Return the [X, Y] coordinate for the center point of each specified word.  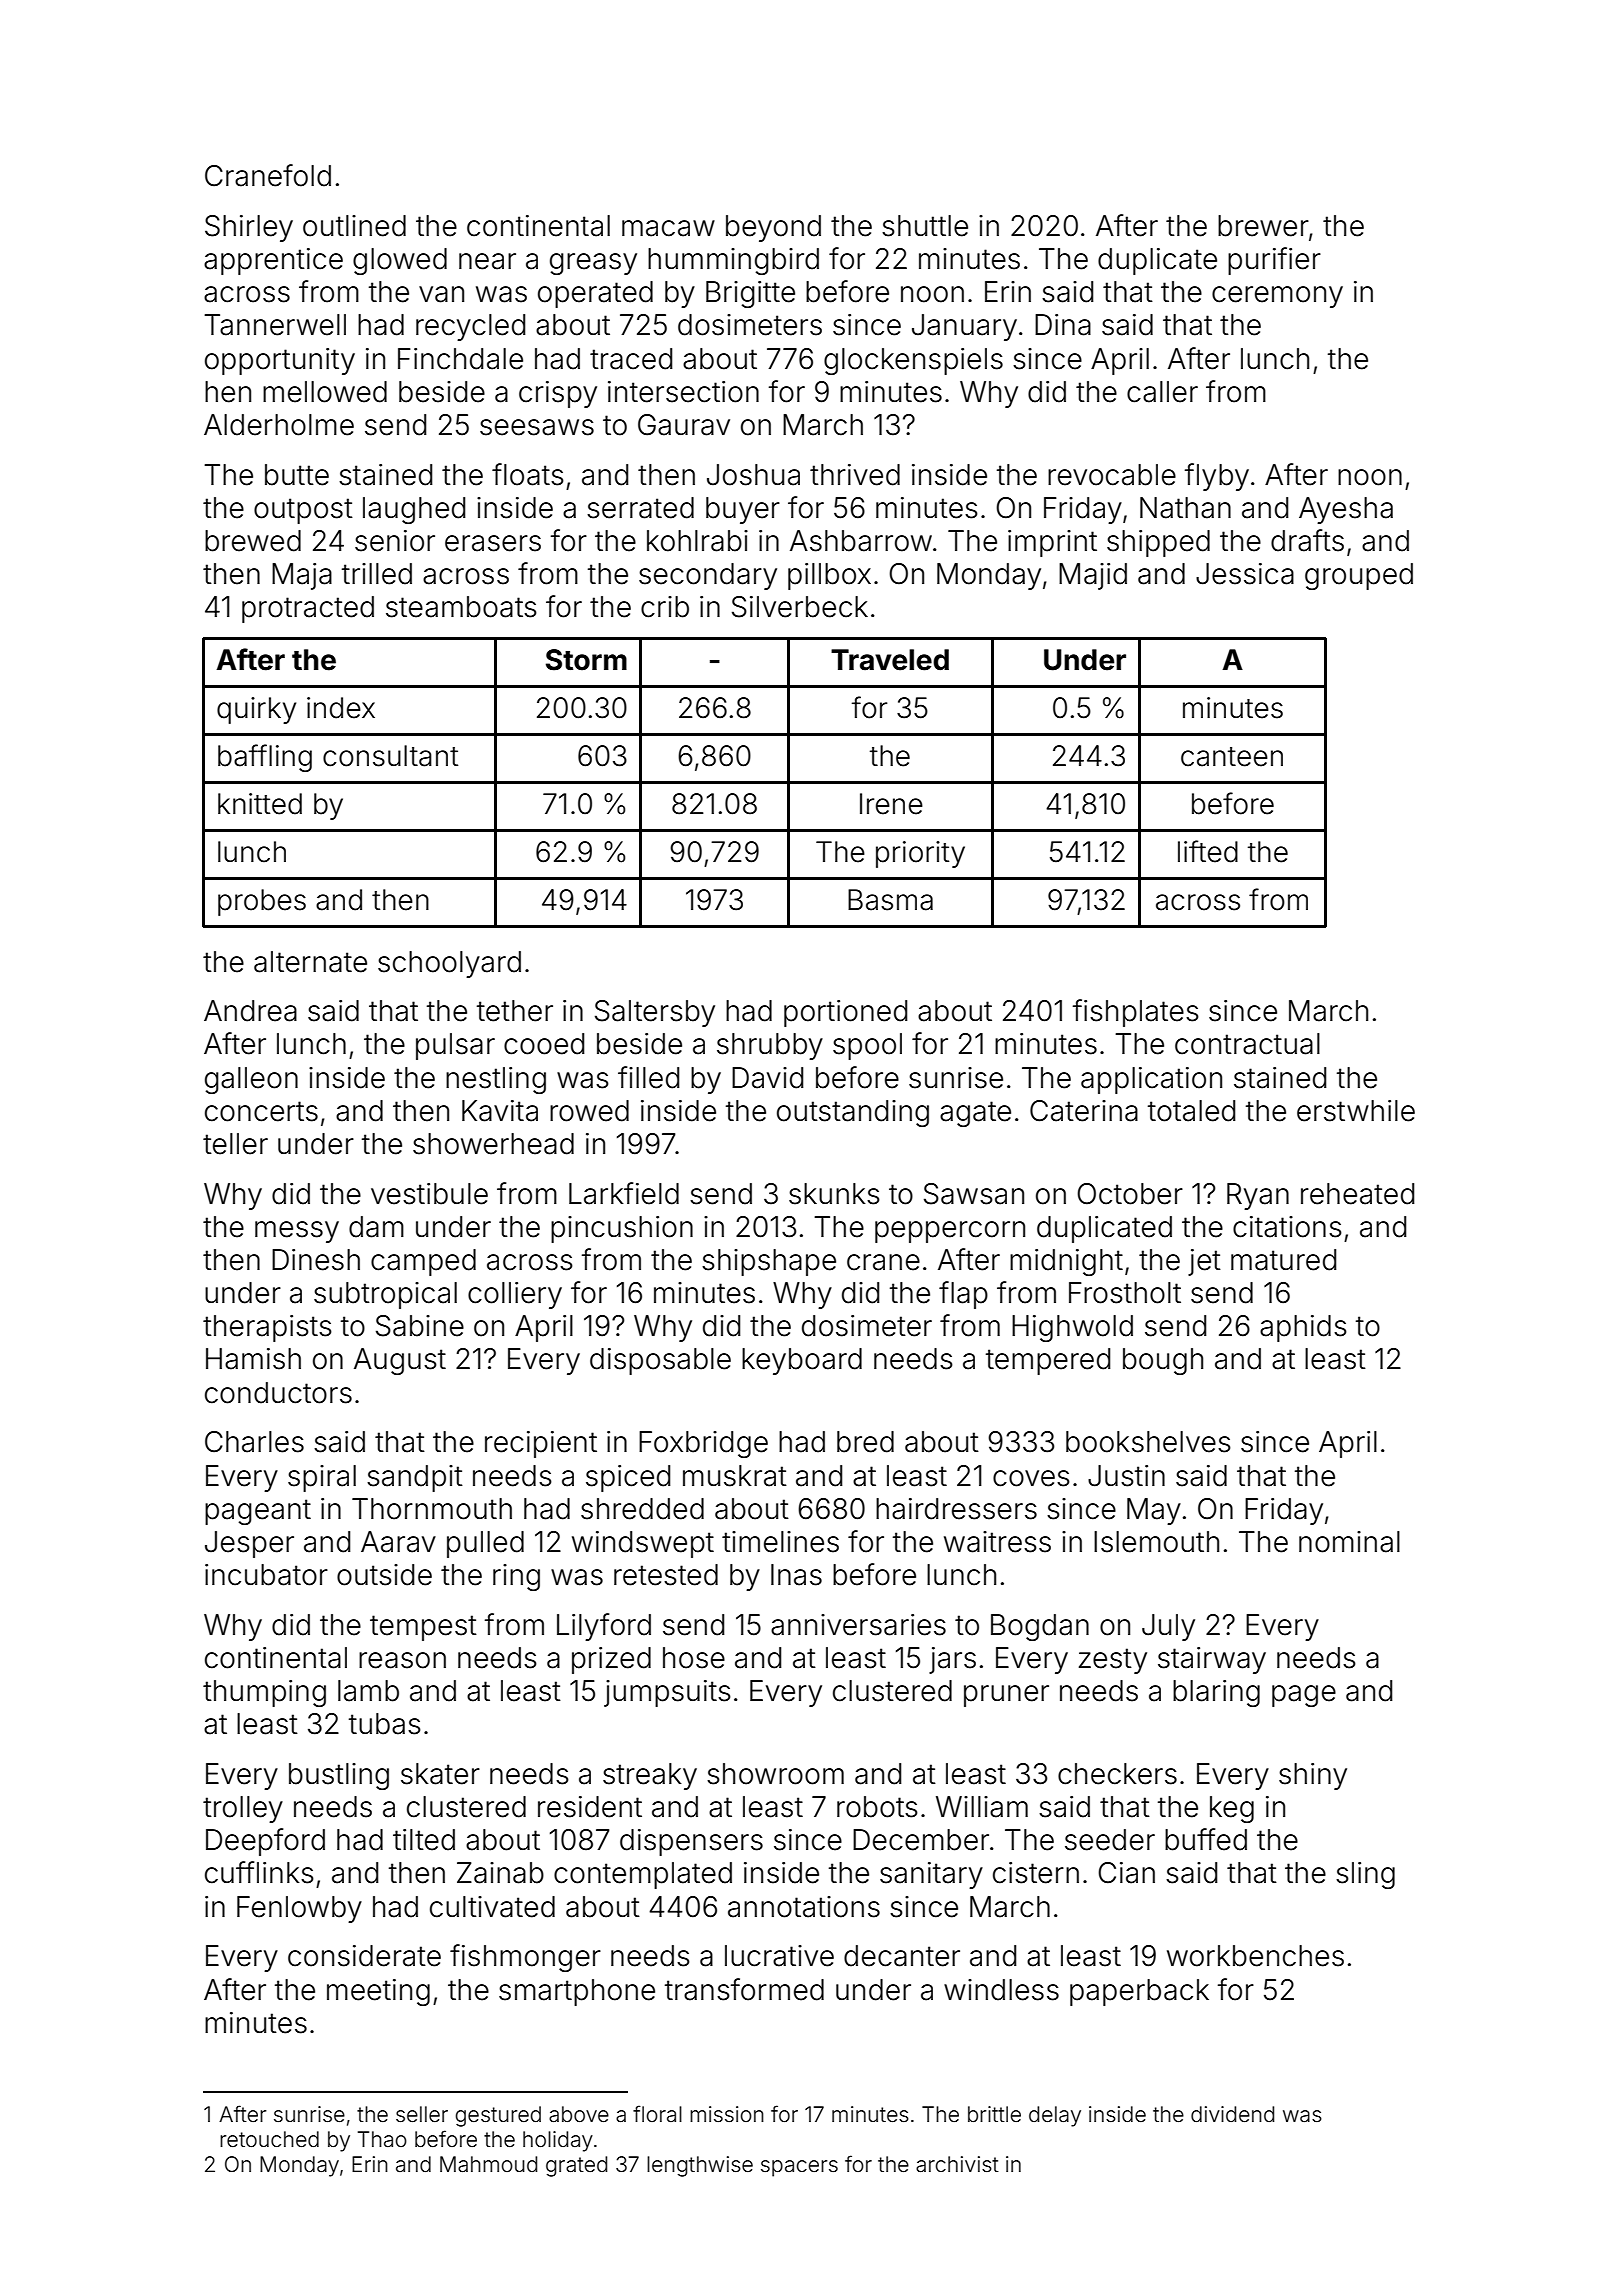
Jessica [1245, 574]
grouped [1359, 576]
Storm [586, 660]
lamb [368, 1691]
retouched [269, 2139]
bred [865, 1442]
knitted [260, 804]
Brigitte [750, 294]
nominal [1349, 1542]
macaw [668, 228]
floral [657, 2113]
